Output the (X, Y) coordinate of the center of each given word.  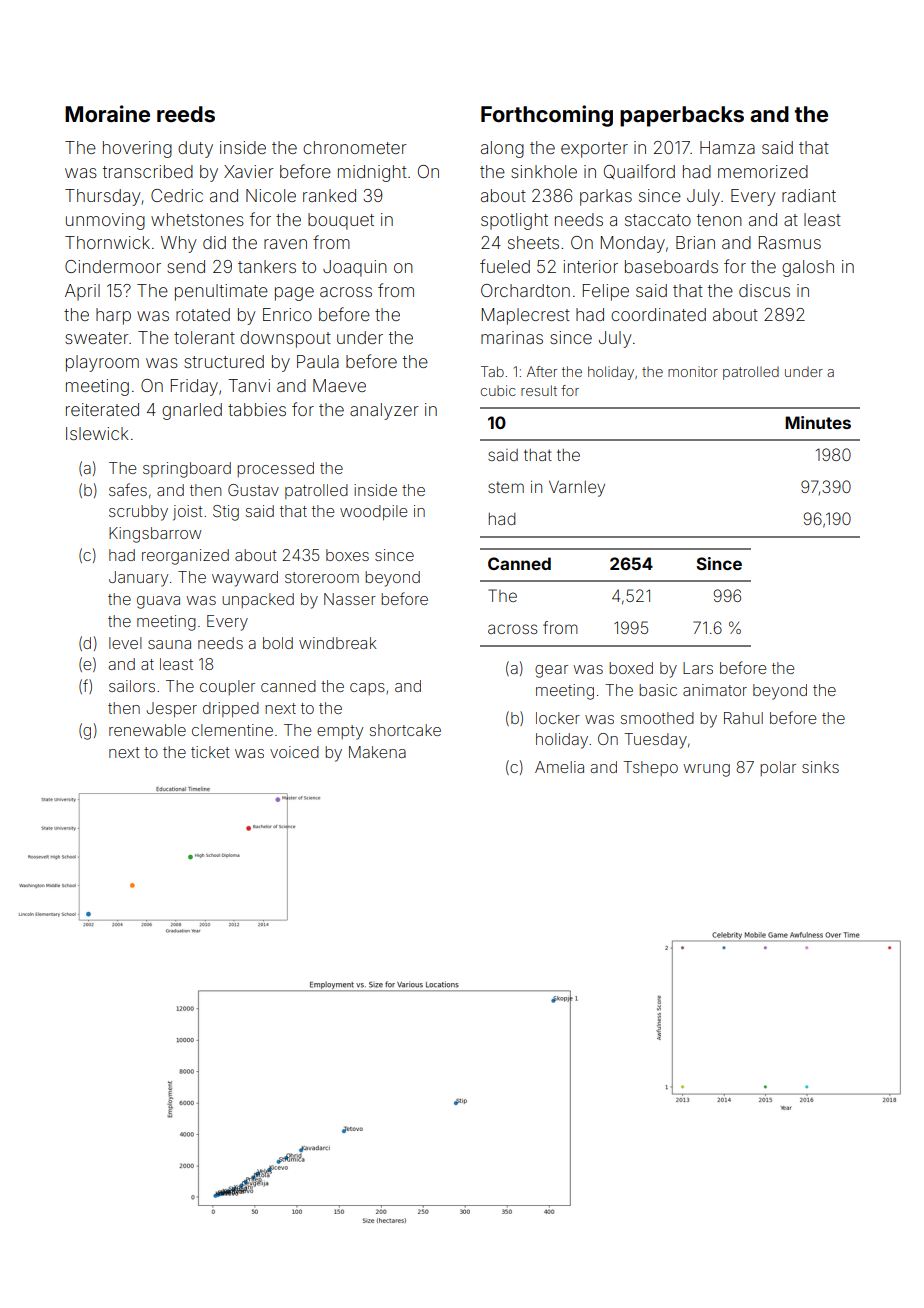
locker (558, 718)
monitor (693, 371)
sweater (97, 338)
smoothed (657, 718)
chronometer (355, 147)
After (542, 371)
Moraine (107, 113)
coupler (227, 687)
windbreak (338, 643)
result (539, 390)
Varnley (577, 488)
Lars (698, 668)
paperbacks (682, 116)
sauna (169, 644)
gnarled (192, 411)
